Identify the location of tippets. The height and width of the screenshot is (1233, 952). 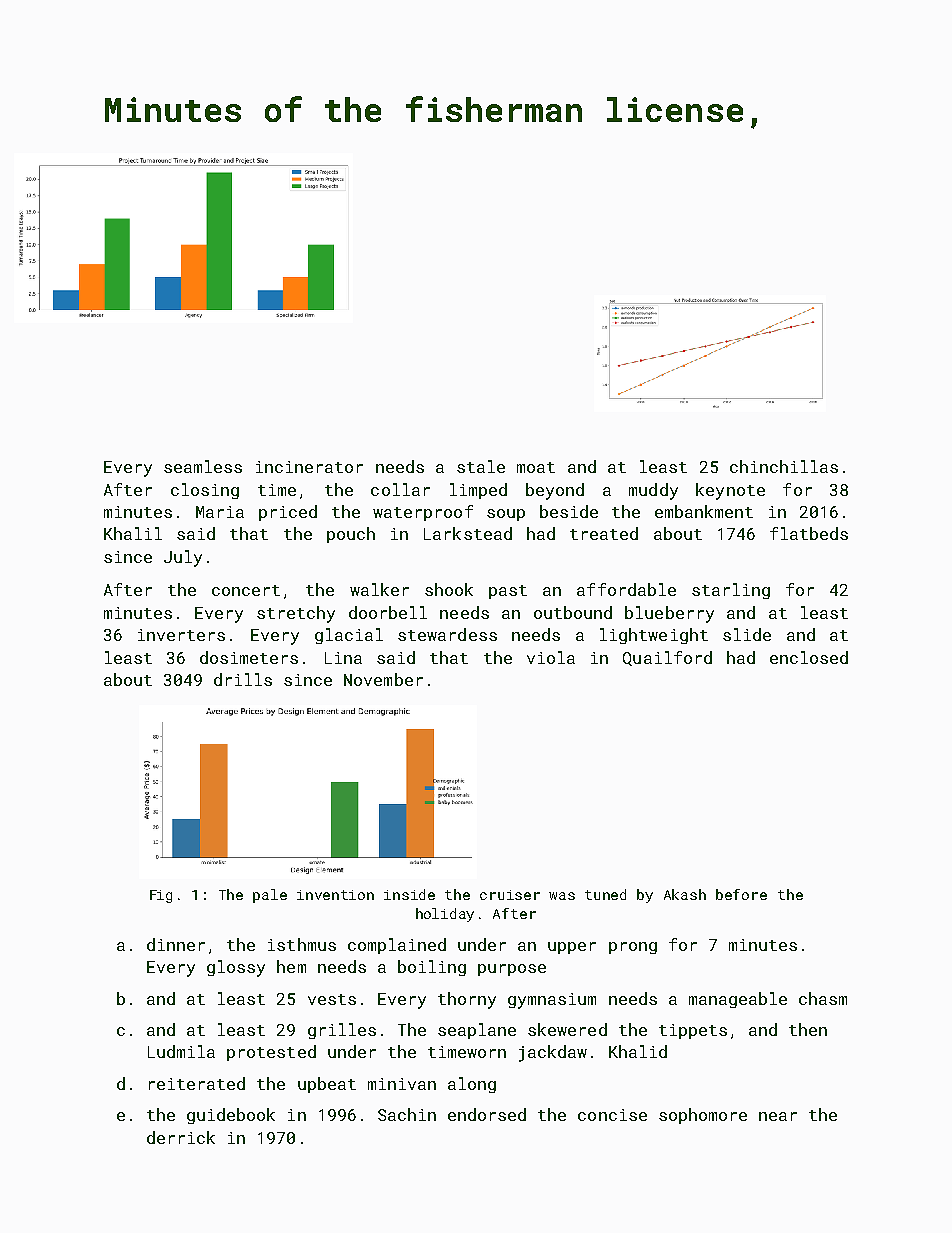
(693, 1031).
